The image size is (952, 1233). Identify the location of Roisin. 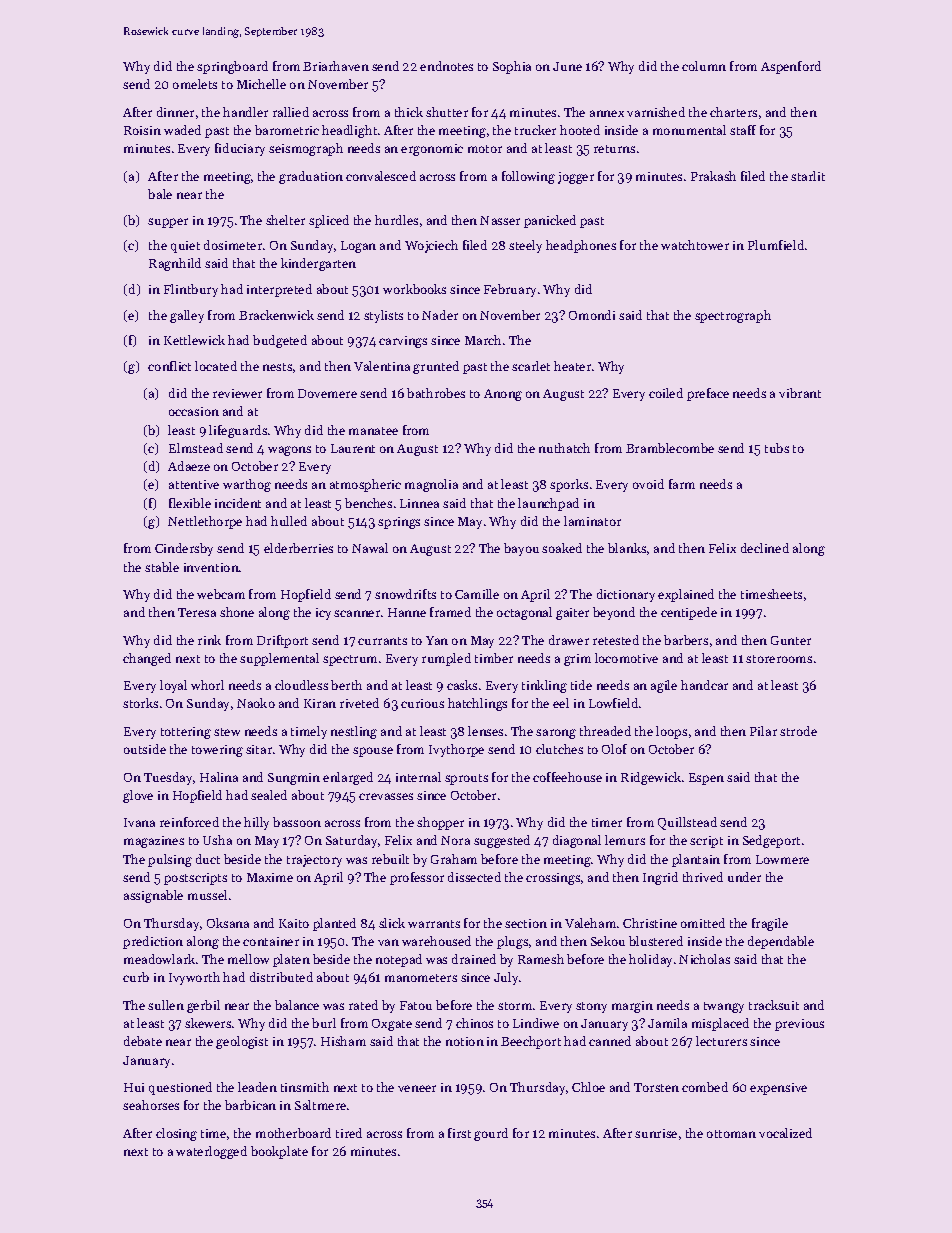
(142, 130).
